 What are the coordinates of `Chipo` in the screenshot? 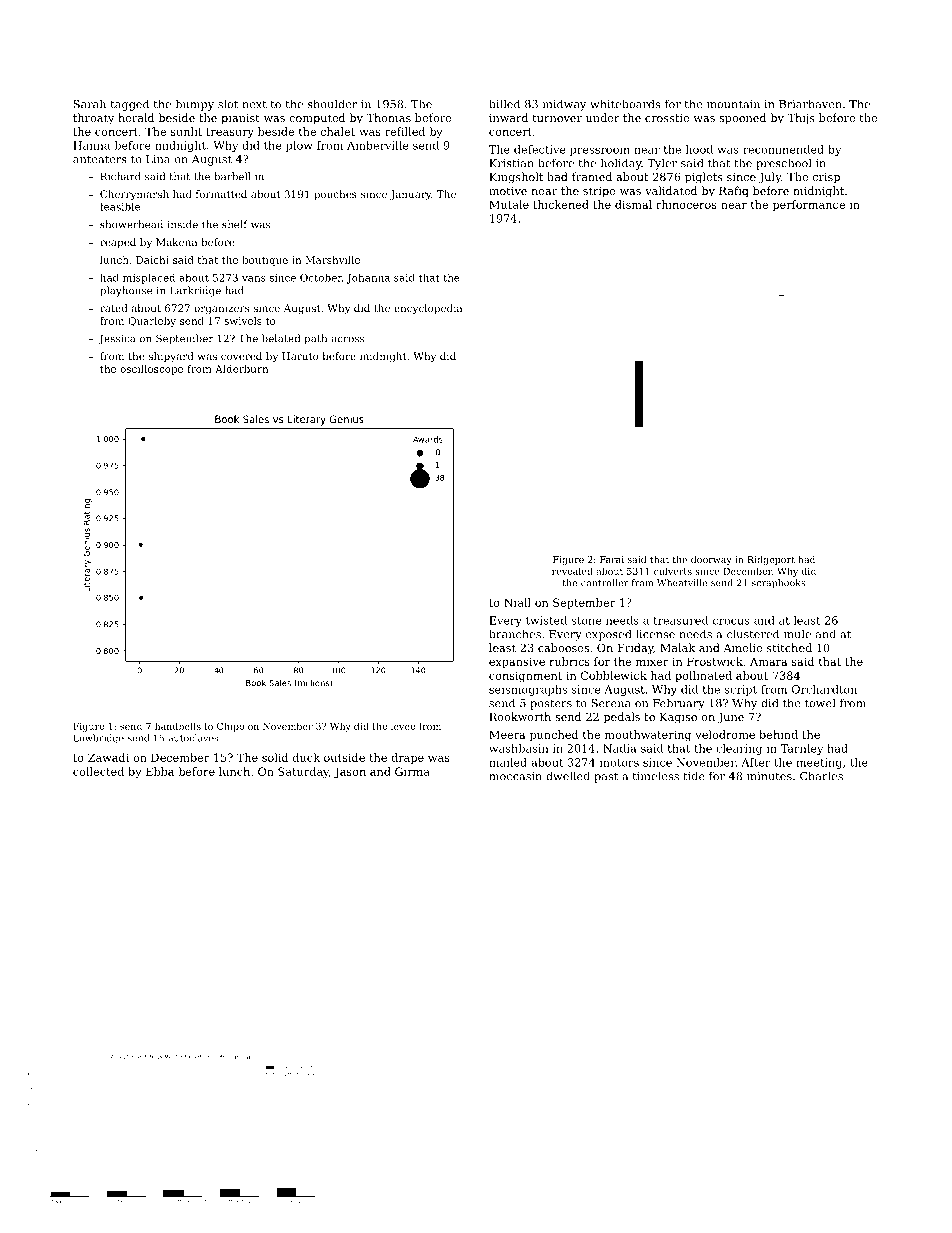 It's located at (230, 727).
